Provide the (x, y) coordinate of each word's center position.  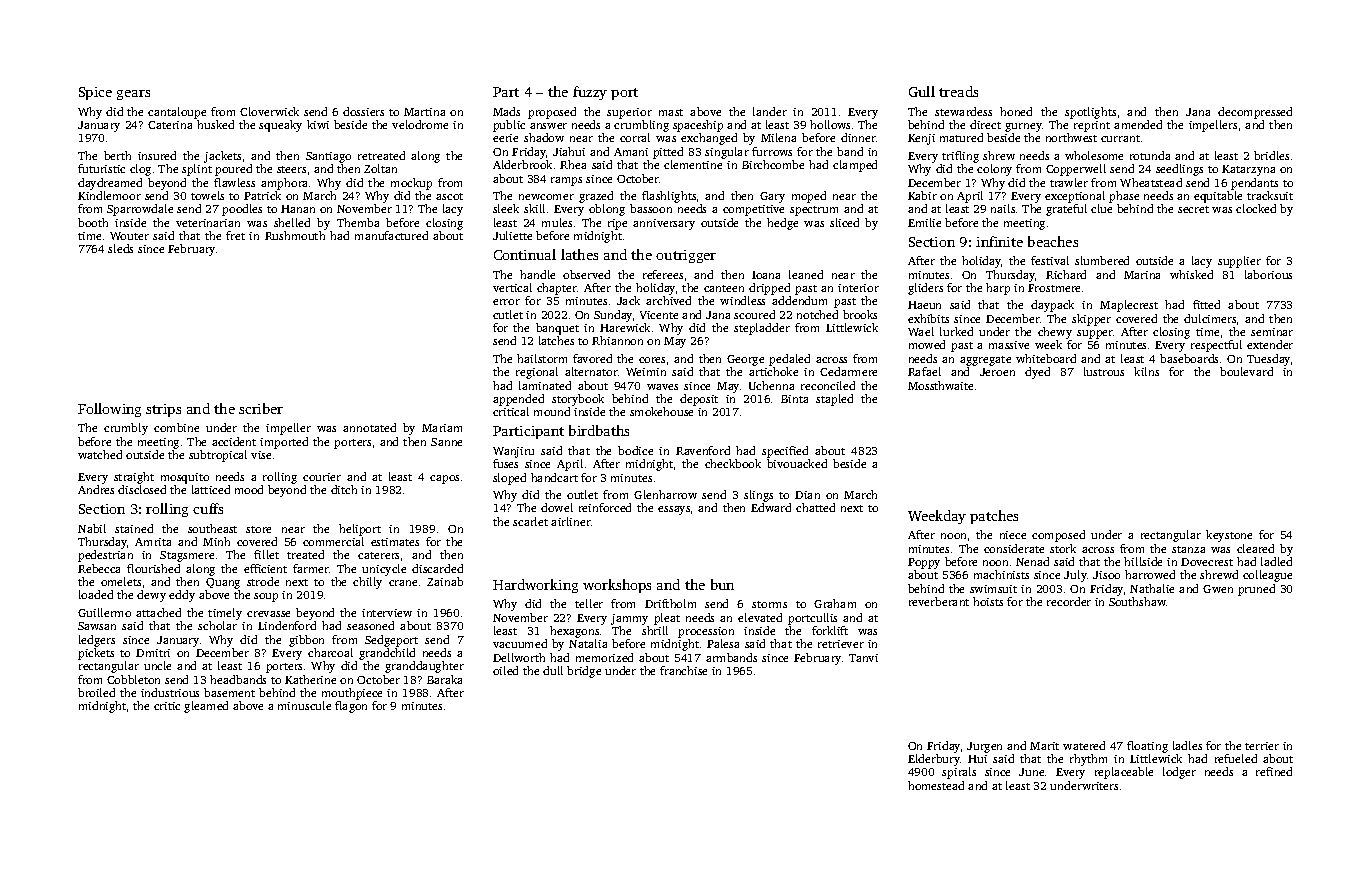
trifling (960, 157)
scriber (261, 408)
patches (994, 517)
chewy (1055, 333)
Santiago (328, 157)
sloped (509, 479)
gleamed (206, 707)
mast (671, 112)
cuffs (208, 508)
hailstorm (542, 358)
